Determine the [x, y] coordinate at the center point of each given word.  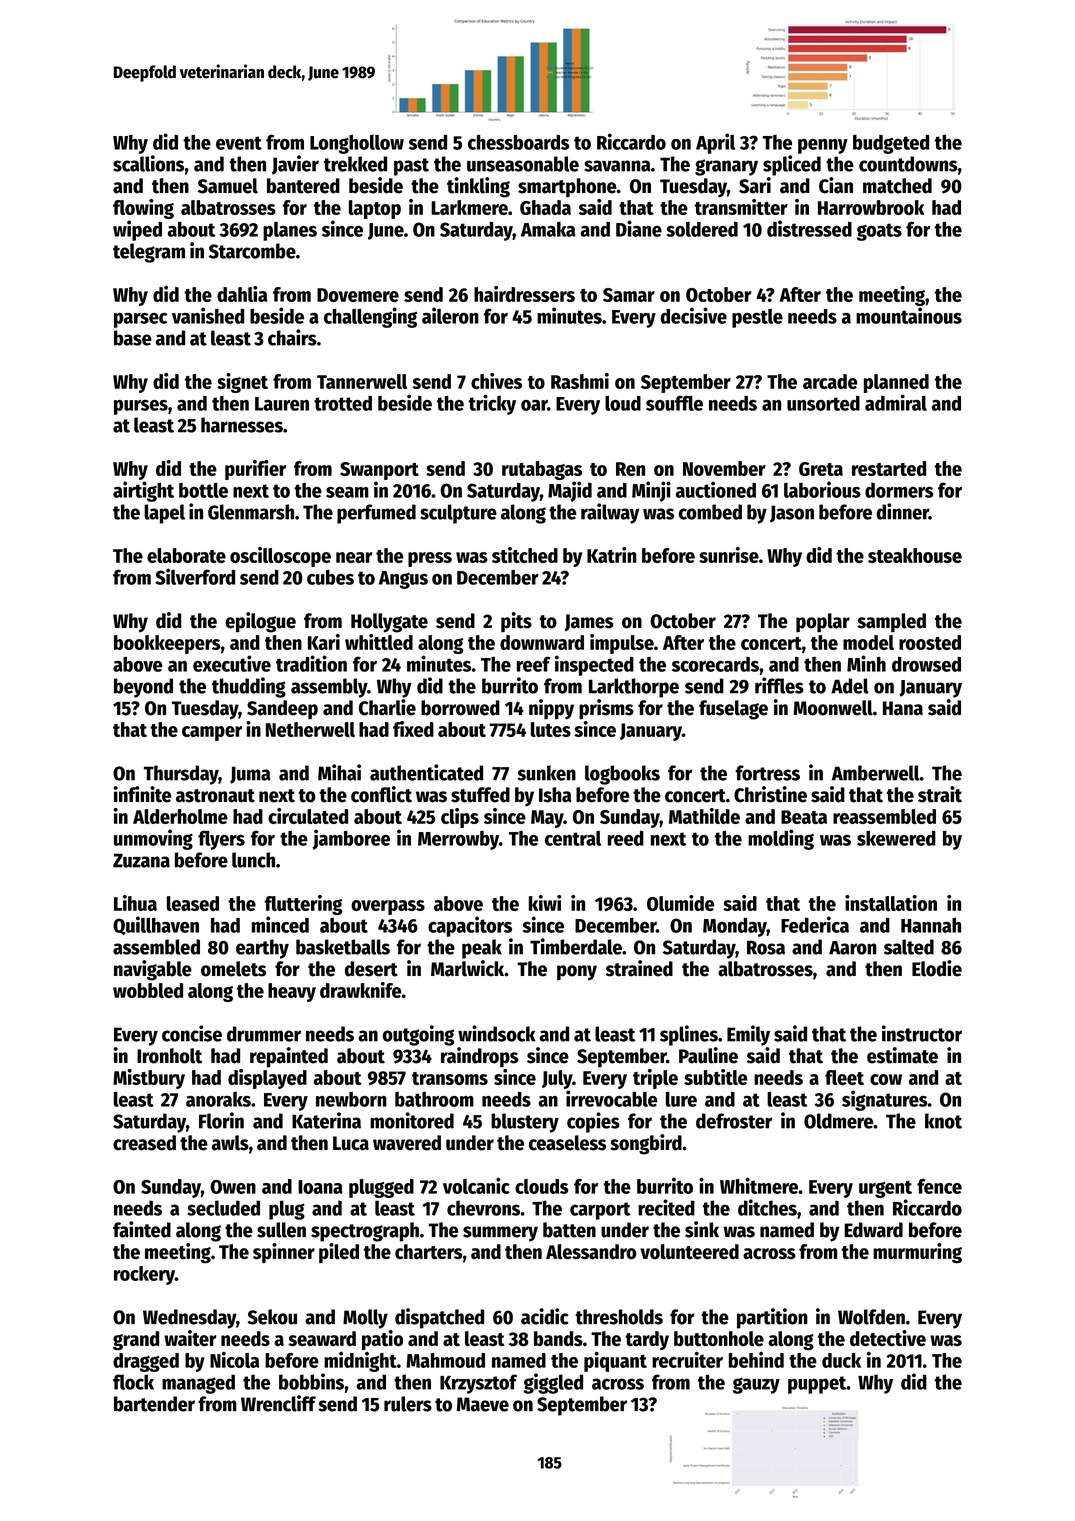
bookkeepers [167, 644]
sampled [891, 623]
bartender [154, 1404]
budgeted [891, 144]
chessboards [519, 142]
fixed [413, 729]
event [239, 143]
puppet [817, 1385]
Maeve [483, 1404]
